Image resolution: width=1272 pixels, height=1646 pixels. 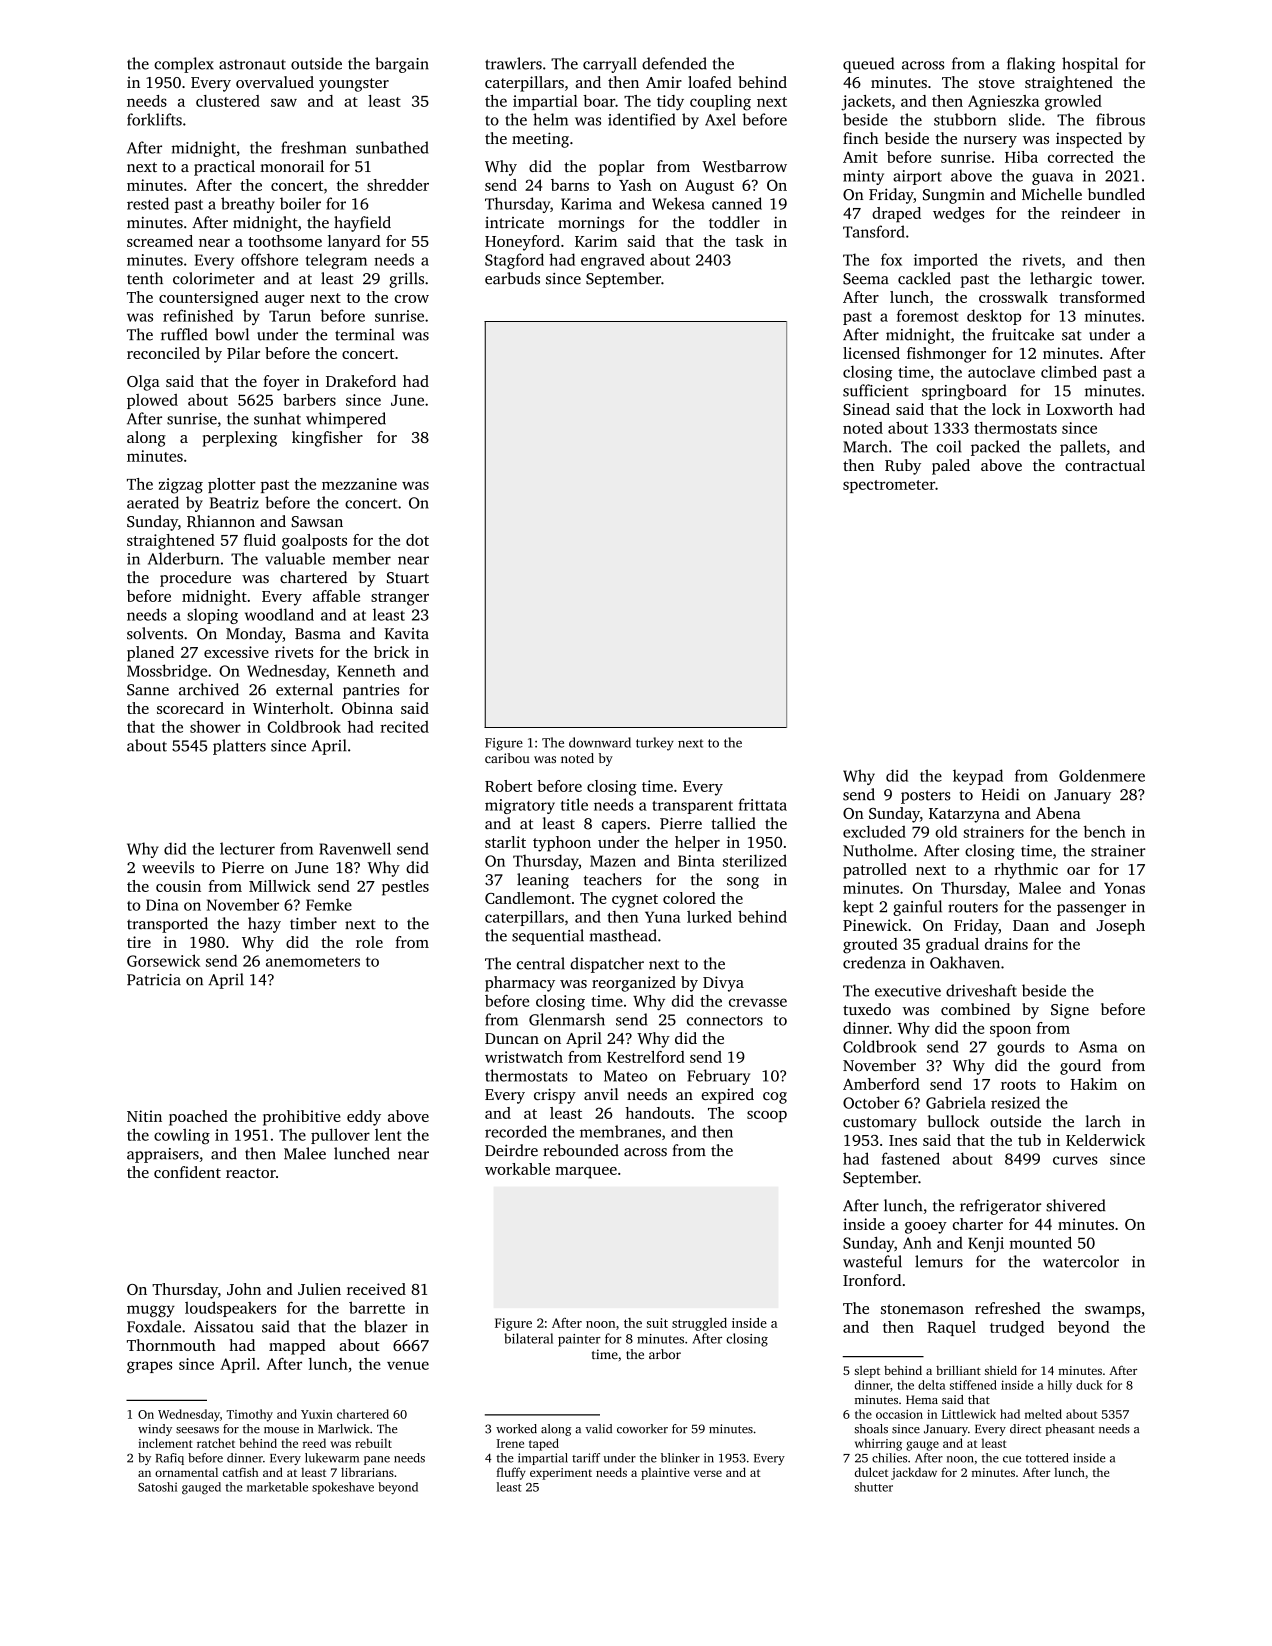 What do you see at coordinates (184, 65) in the page?
I see `complex` at bounding box center [184, 65].
